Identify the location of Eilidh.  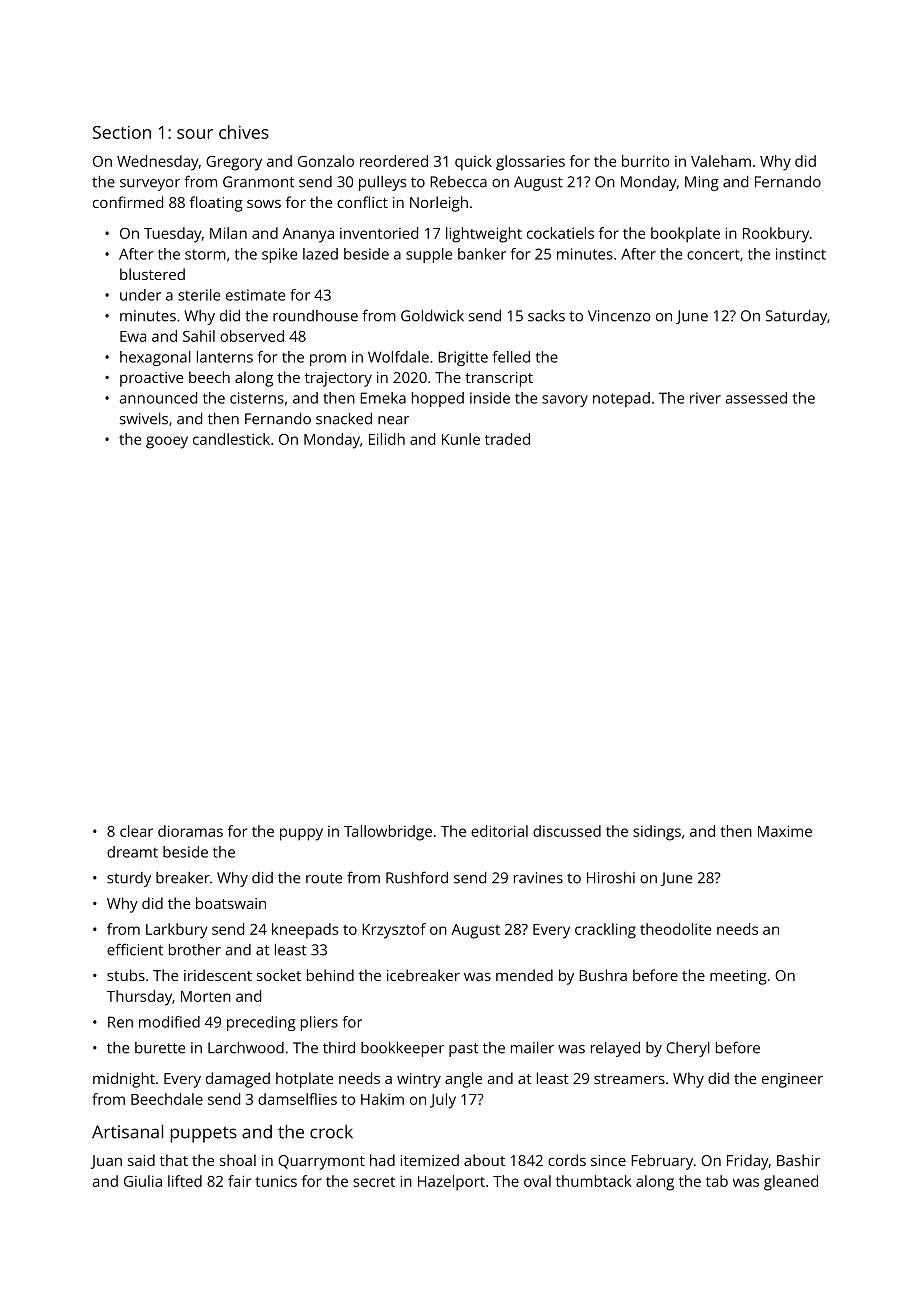
(387, 439).
